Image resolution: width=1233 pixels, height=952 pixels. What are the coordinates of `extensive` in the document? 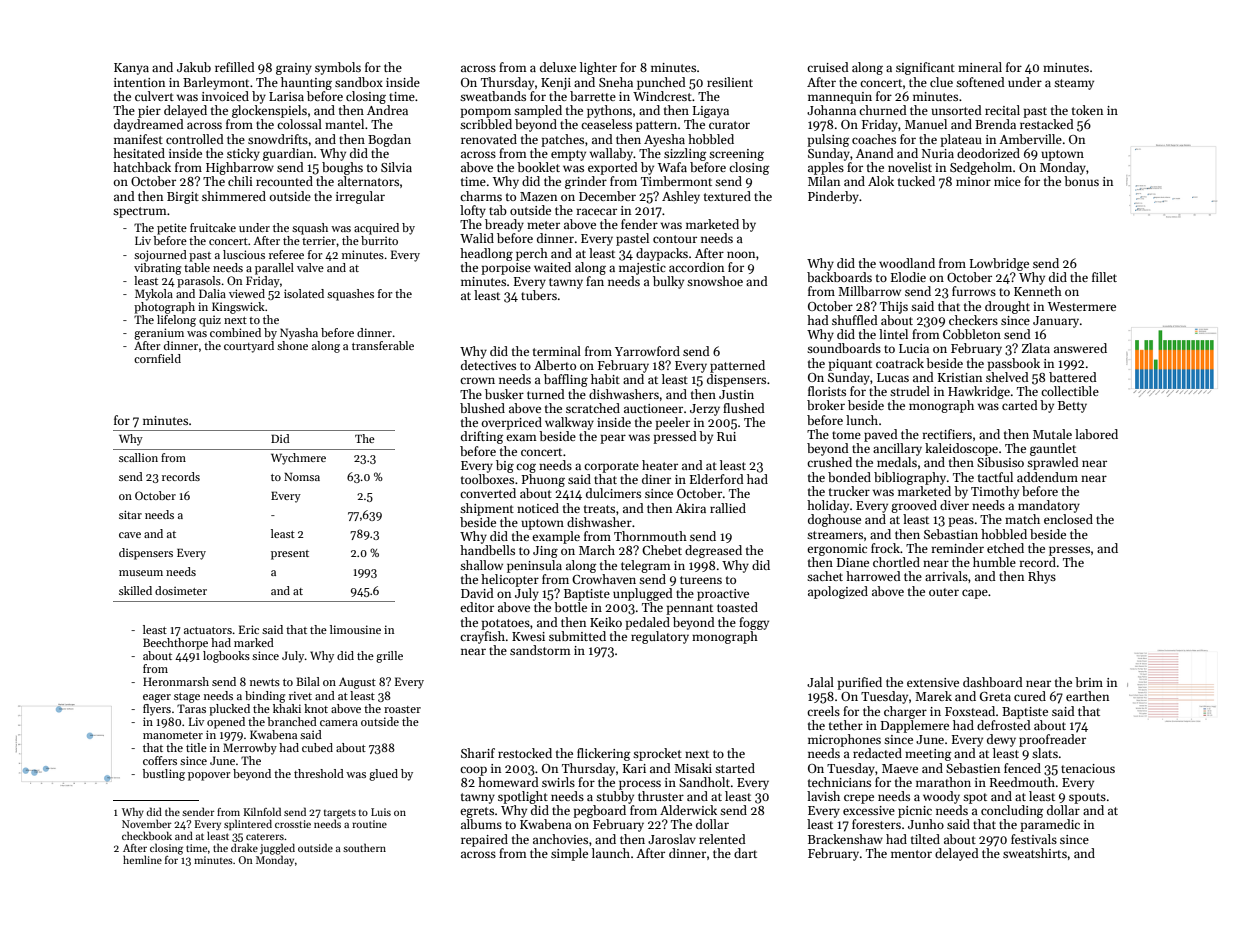 It's located at (933, 682).
